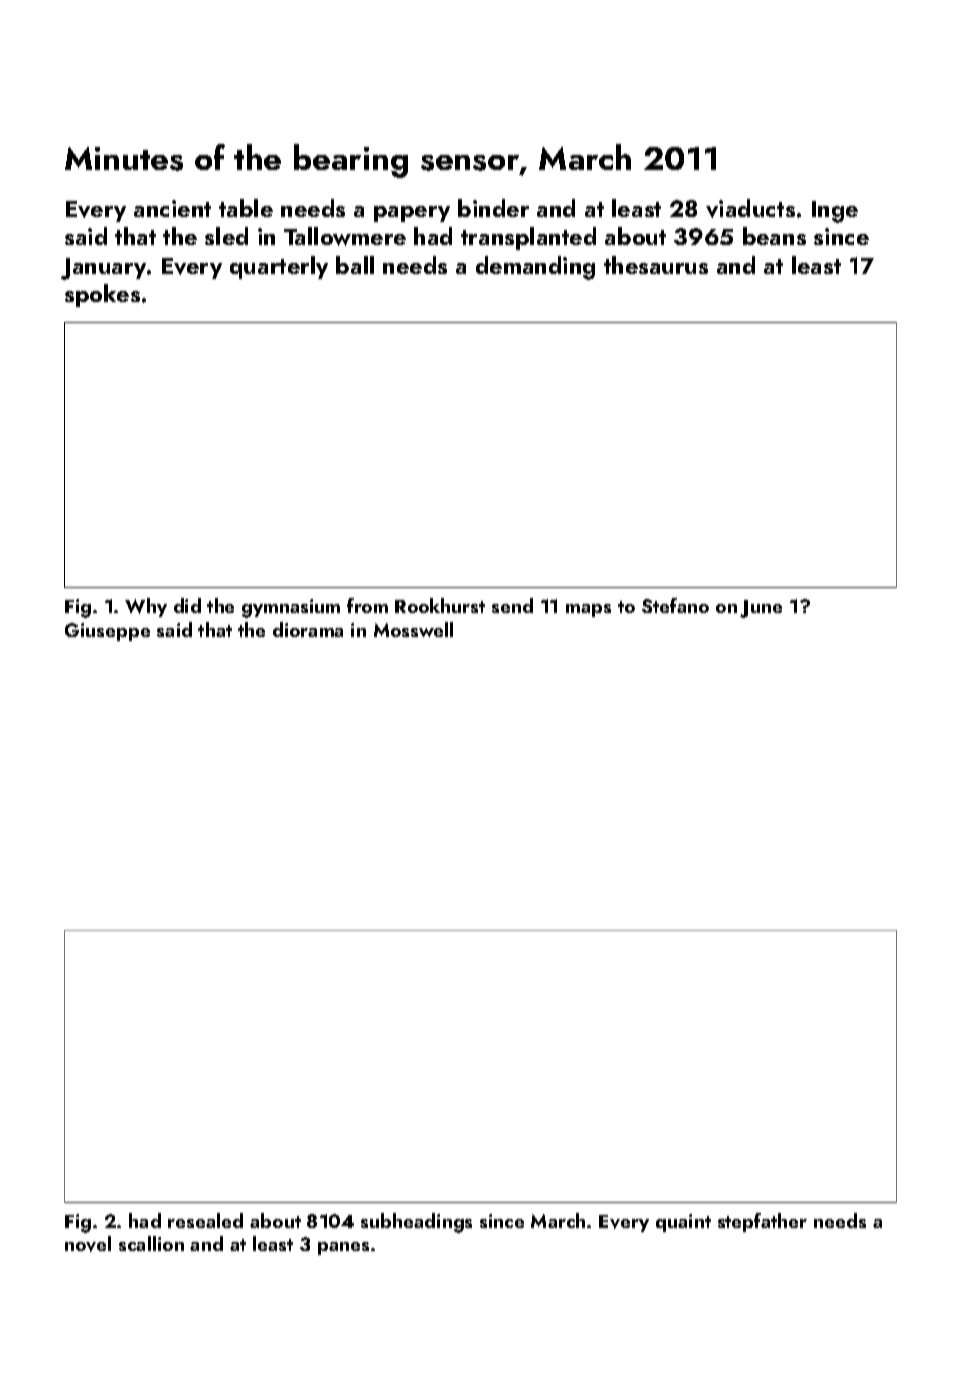 The width and height of the screenshot is (961, 1392). I want to click on stepfather, so click(762, 1222).
